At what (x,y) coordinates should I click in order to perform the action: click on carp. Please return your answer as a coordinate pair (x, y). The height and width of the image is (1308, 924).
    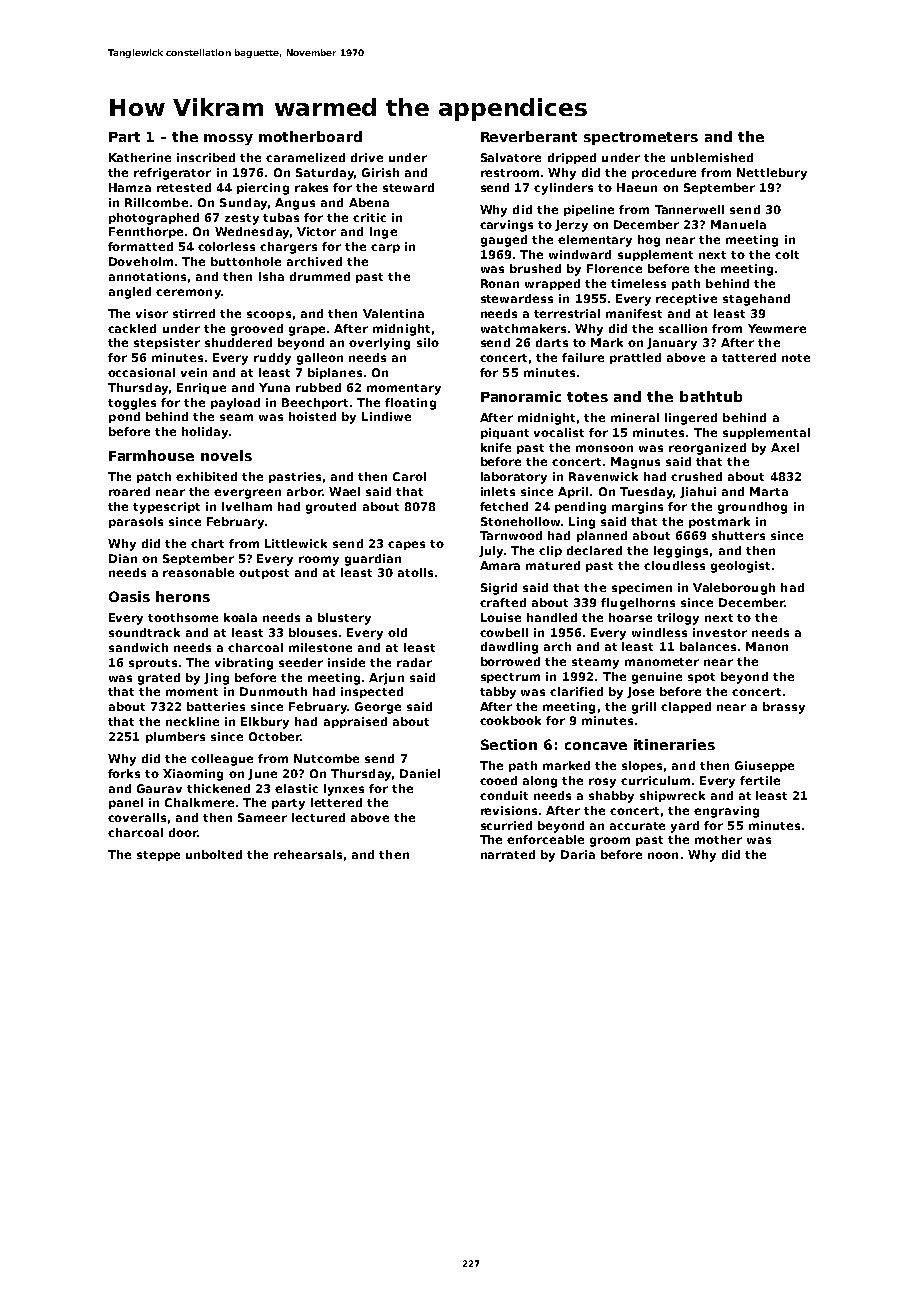
    Looking at the image, I should click on (385, 248).
